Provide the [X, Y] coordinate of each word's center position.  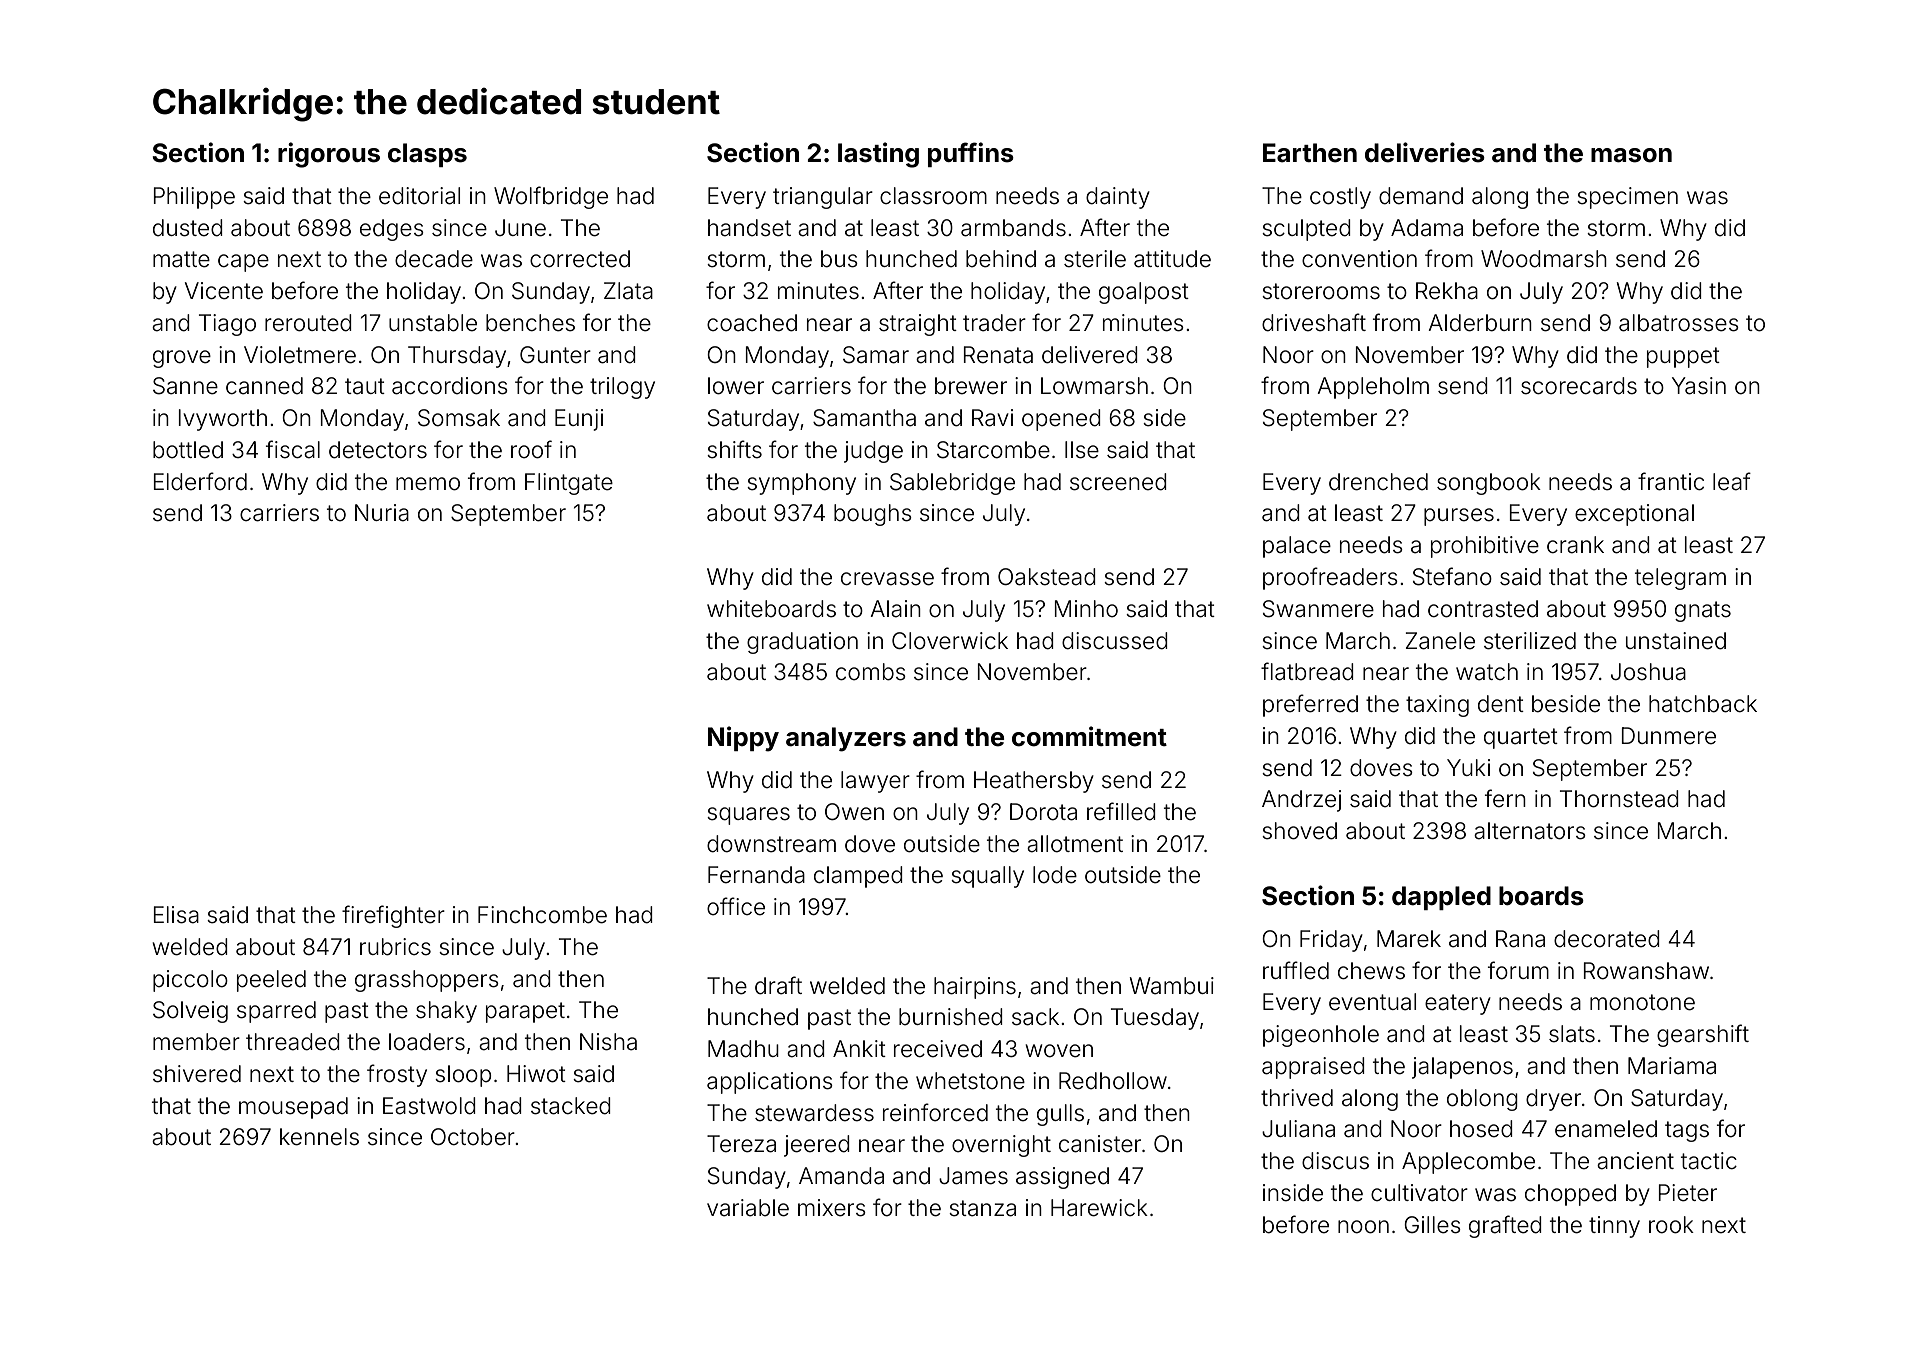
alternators [1530, 831]
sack [1035, 1017]
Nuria [382, 513]
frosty [397, 1075]
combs [871, 672]
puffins [971, 154]
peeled [271, 981]
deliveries [1425, 152]
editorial [419, 196]
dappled [1441, 898]
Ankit [859, 1048]
